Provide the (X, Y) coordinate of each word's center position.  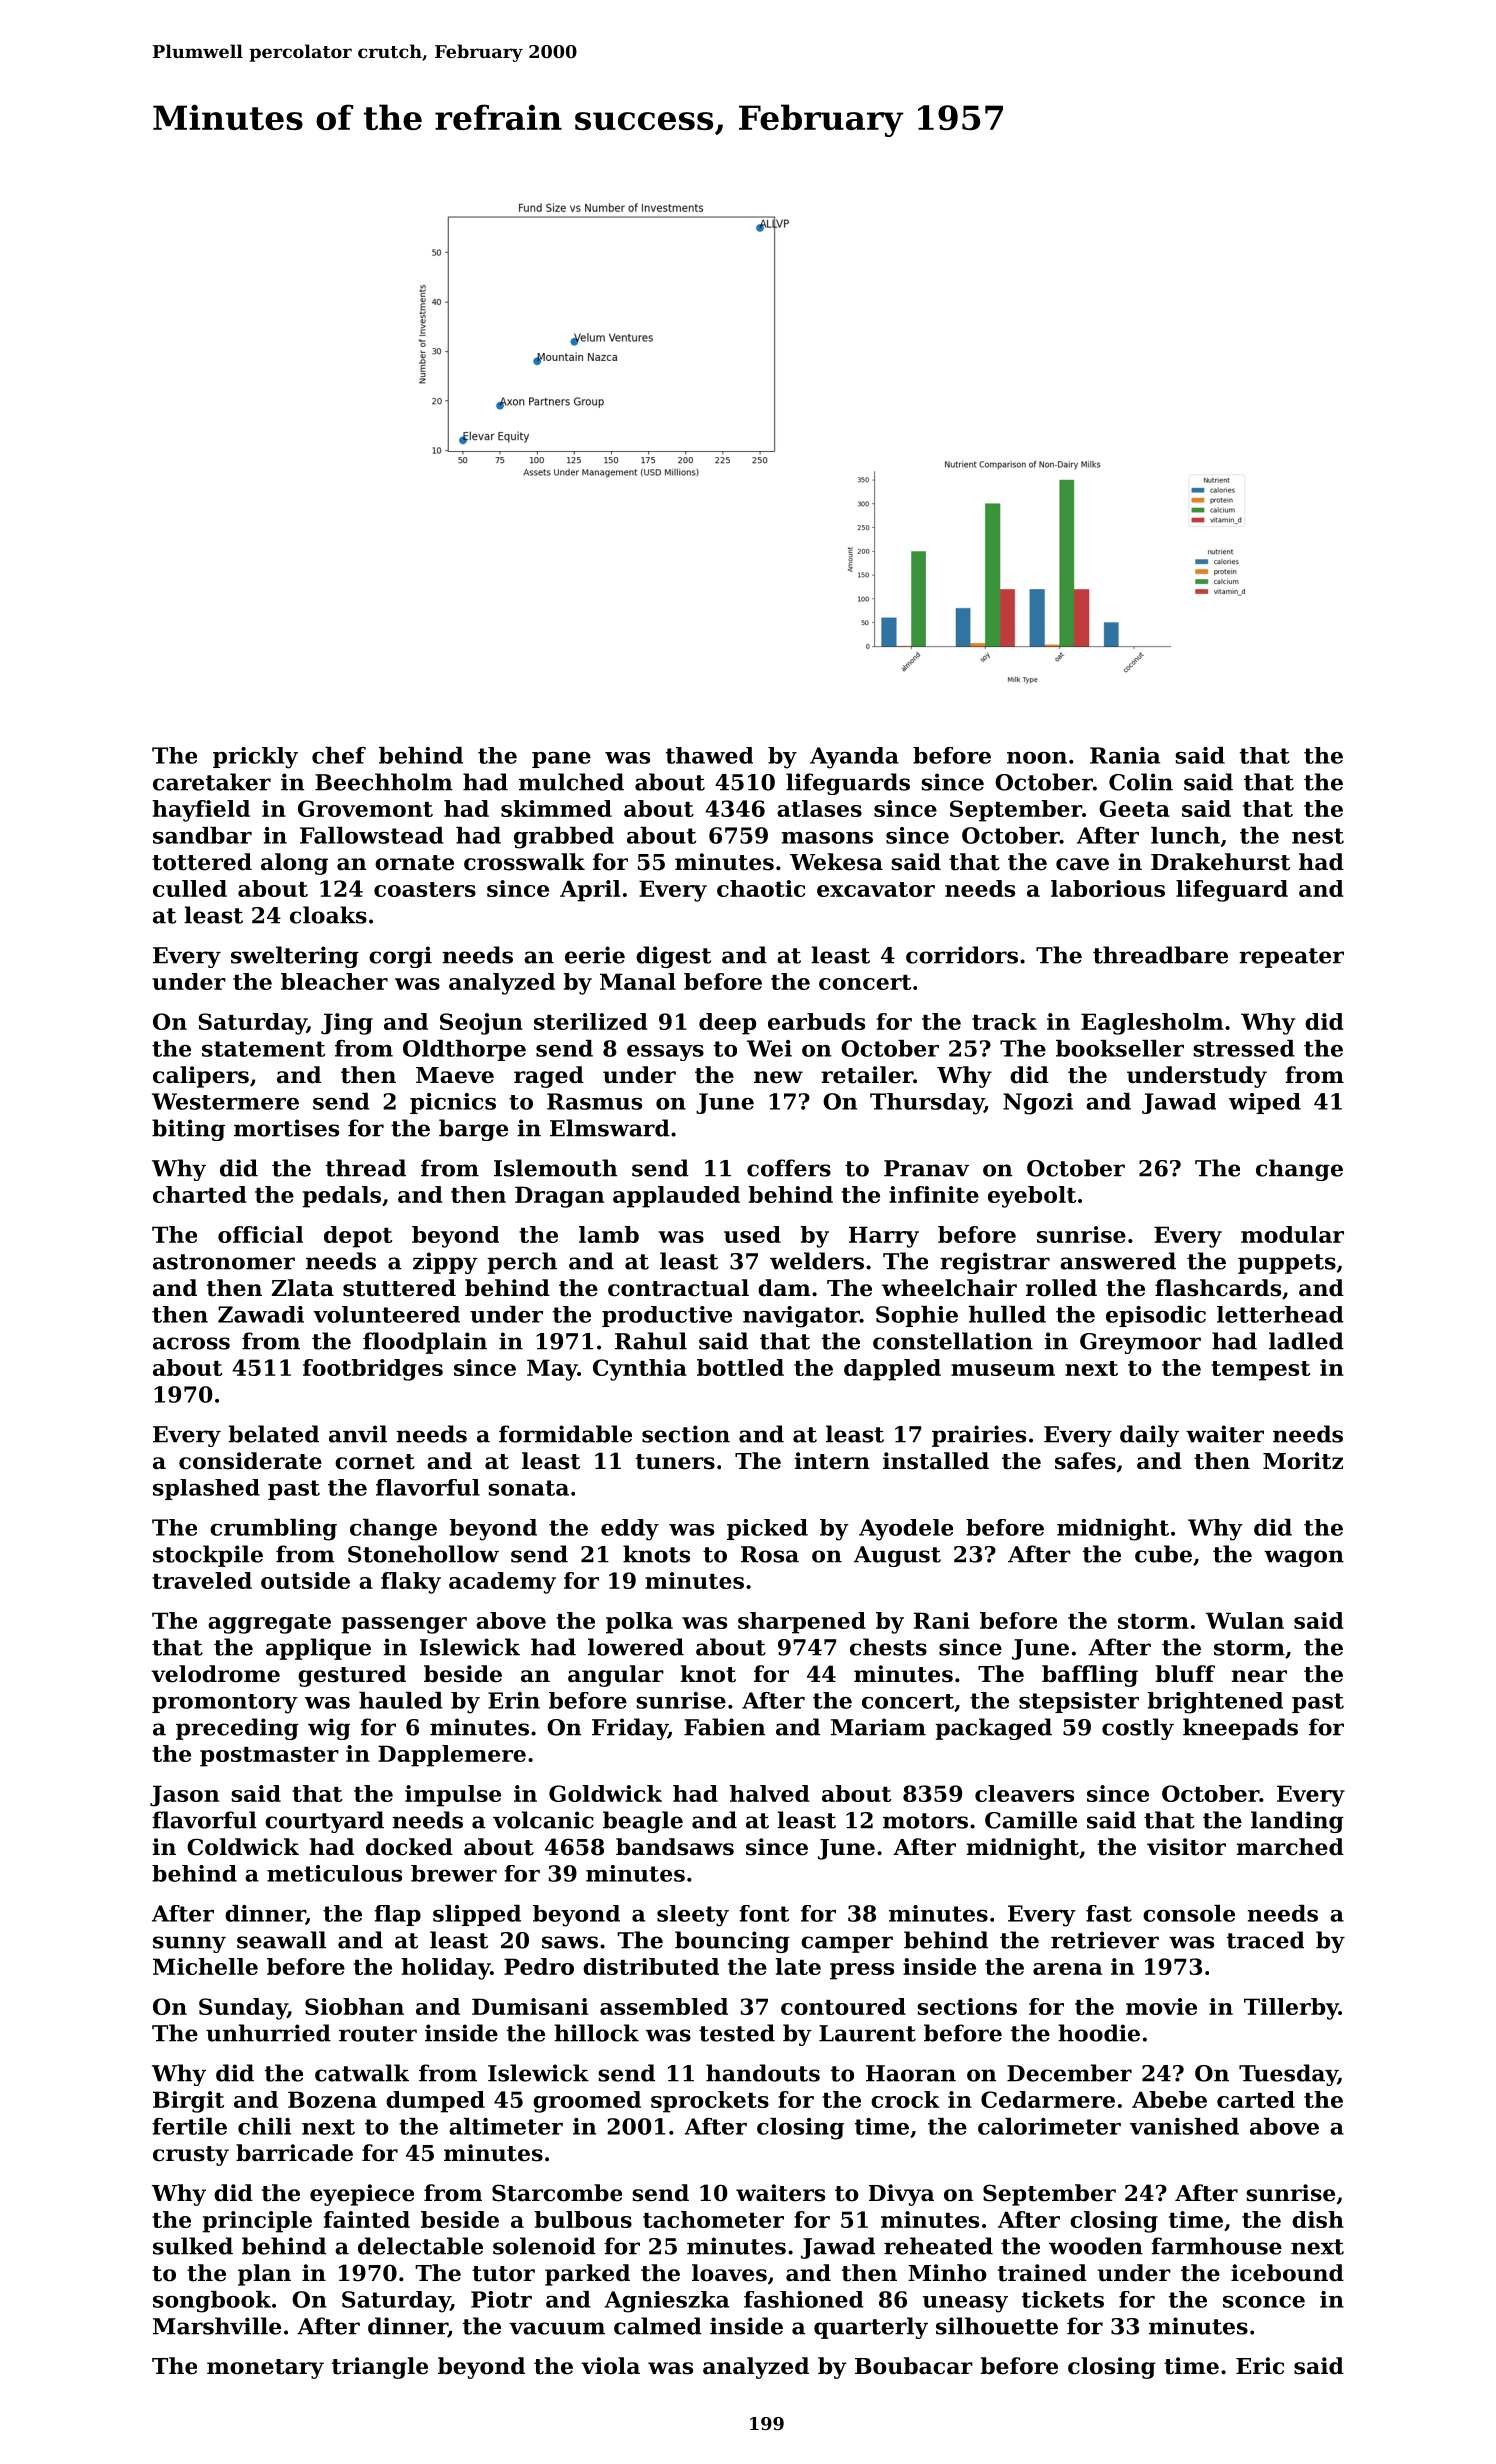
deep (727, 1024)
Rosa (770, 1554)
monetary (265, 2369)
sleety (693, 1916)
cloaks (328, 915)
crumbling (273, 1530)
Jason (184, 1796)
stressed (1244, 1048)
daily (1149, 1436)
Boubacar (914, 2366)
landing (1297, 1822)
